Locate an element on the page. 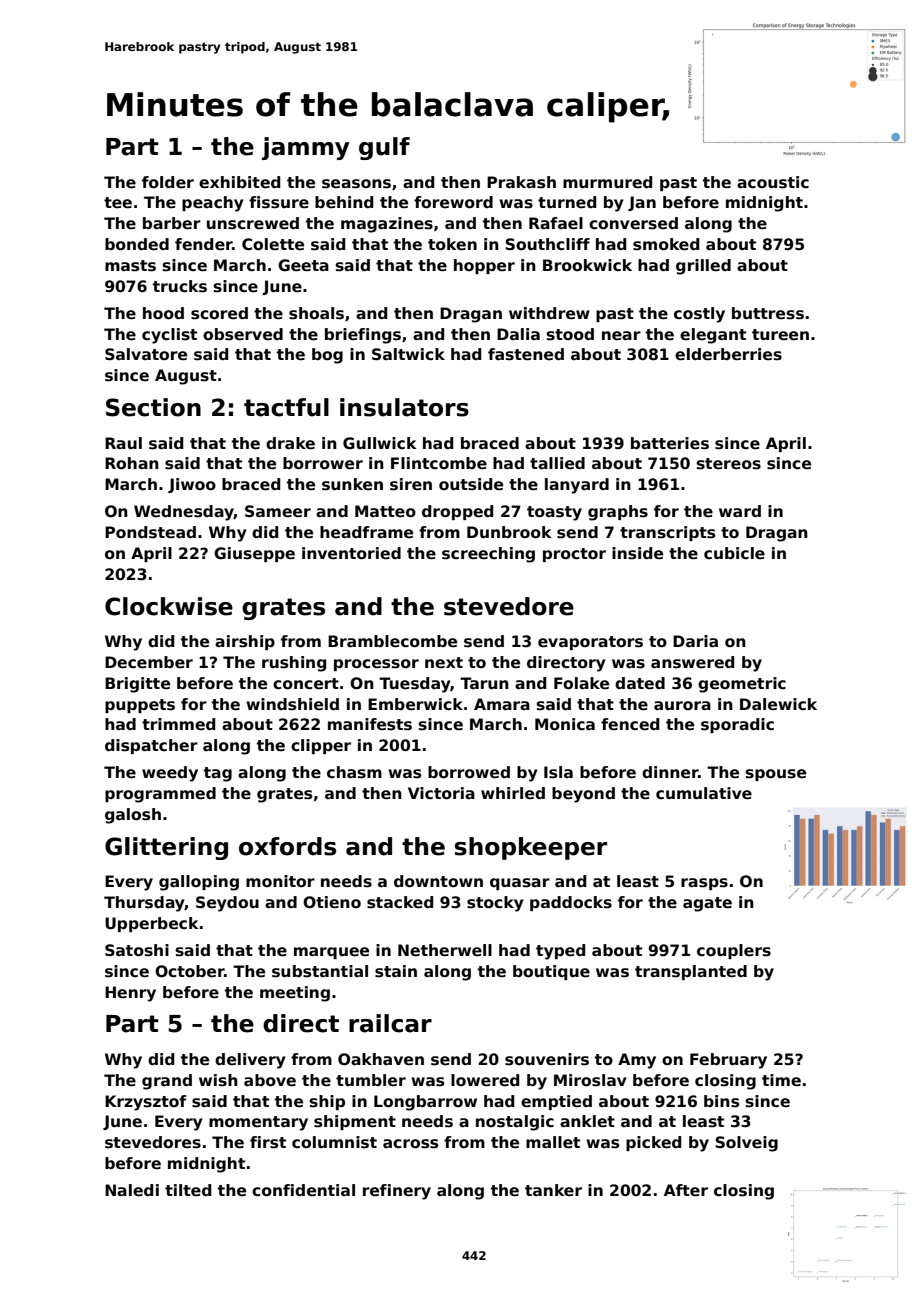 Image resolution: width=924 pixels, height=1308 pixels. Folake is located at coordinates (581, 683).
